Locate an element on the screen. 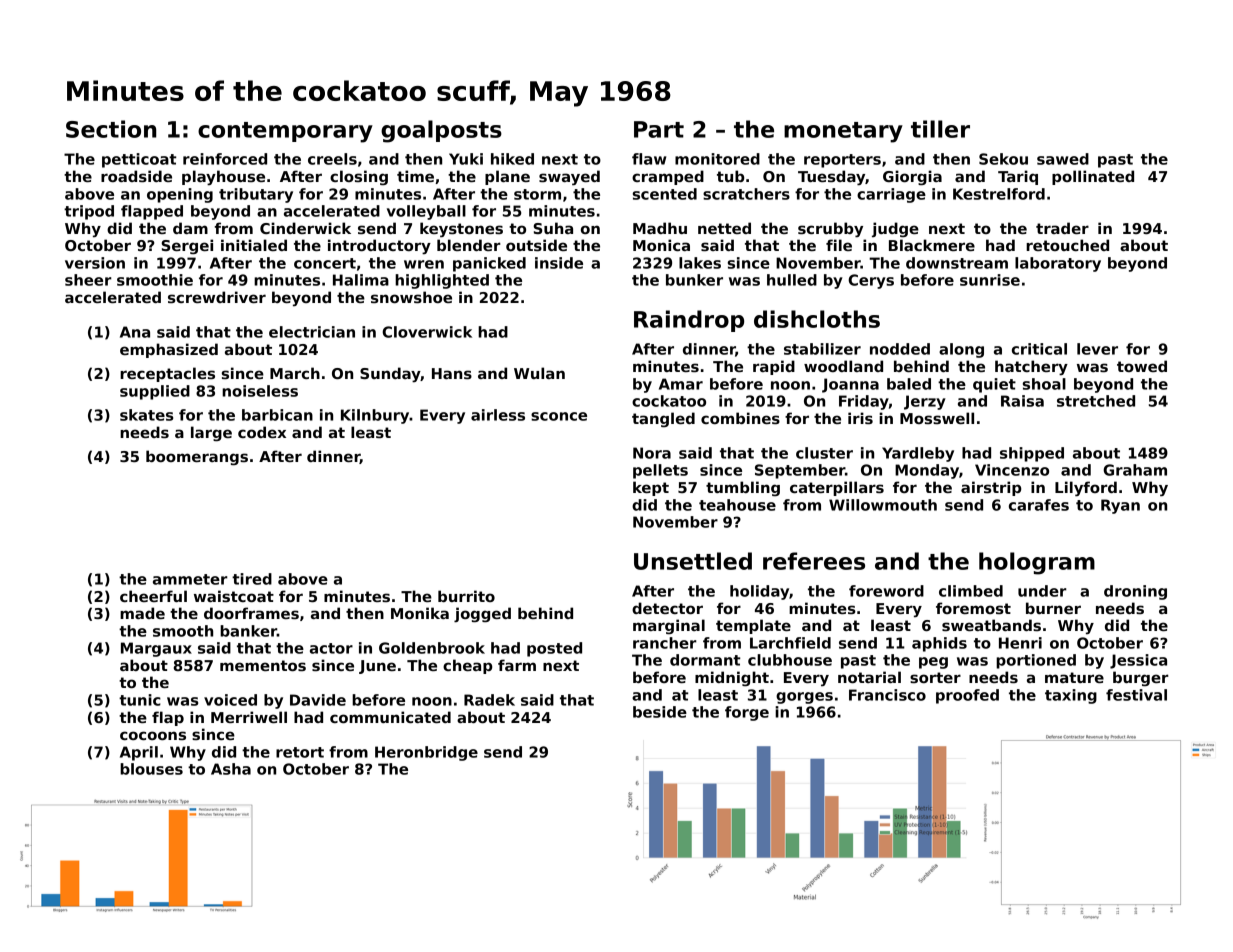 Image resolution: width=1233 pixels, height=952 pixels. tunic is located at coordinates (140, 700).
